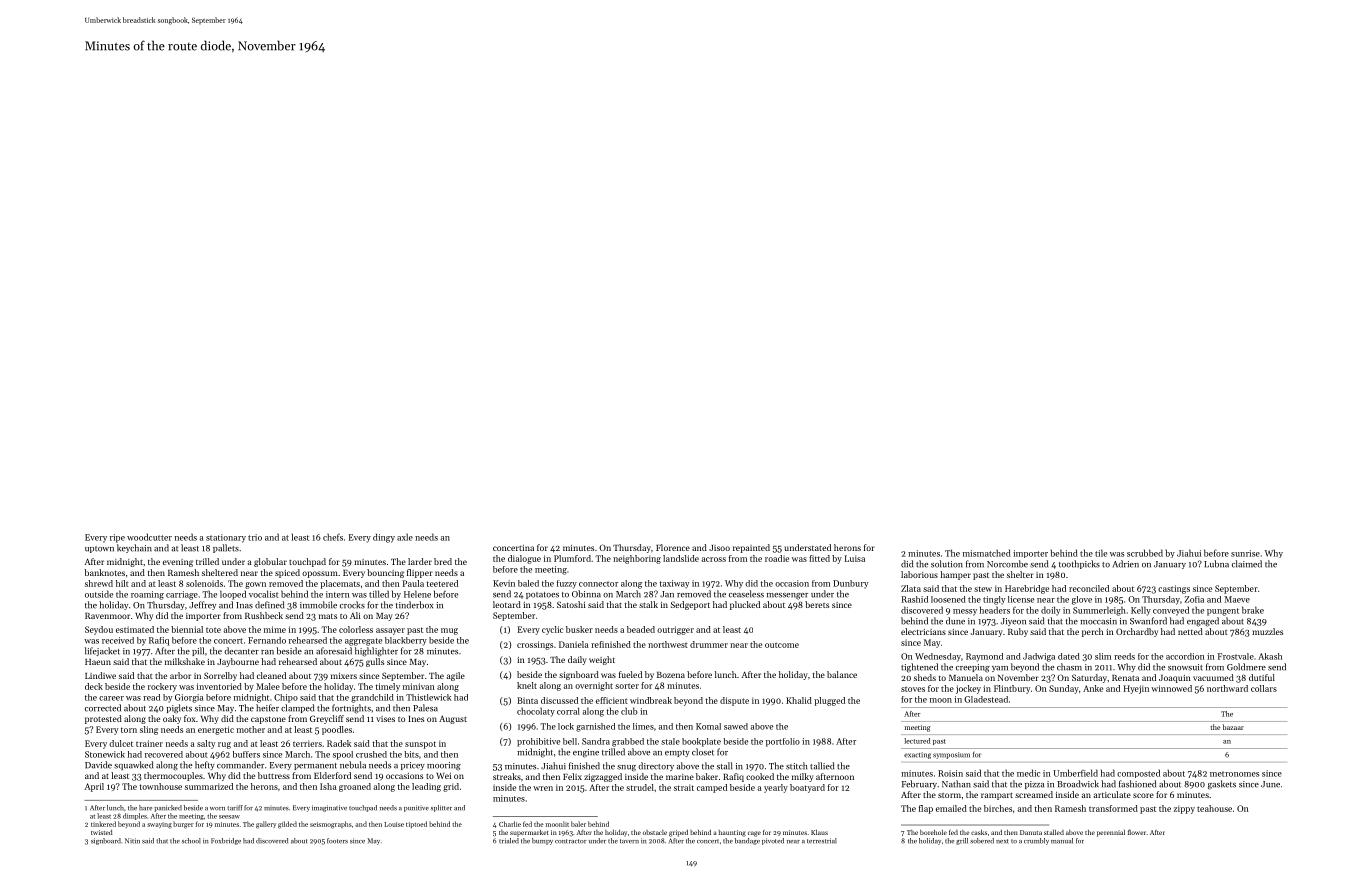 This screenshot has height=887, width=1372. I want to click on claimed, so click(1247, 564).
